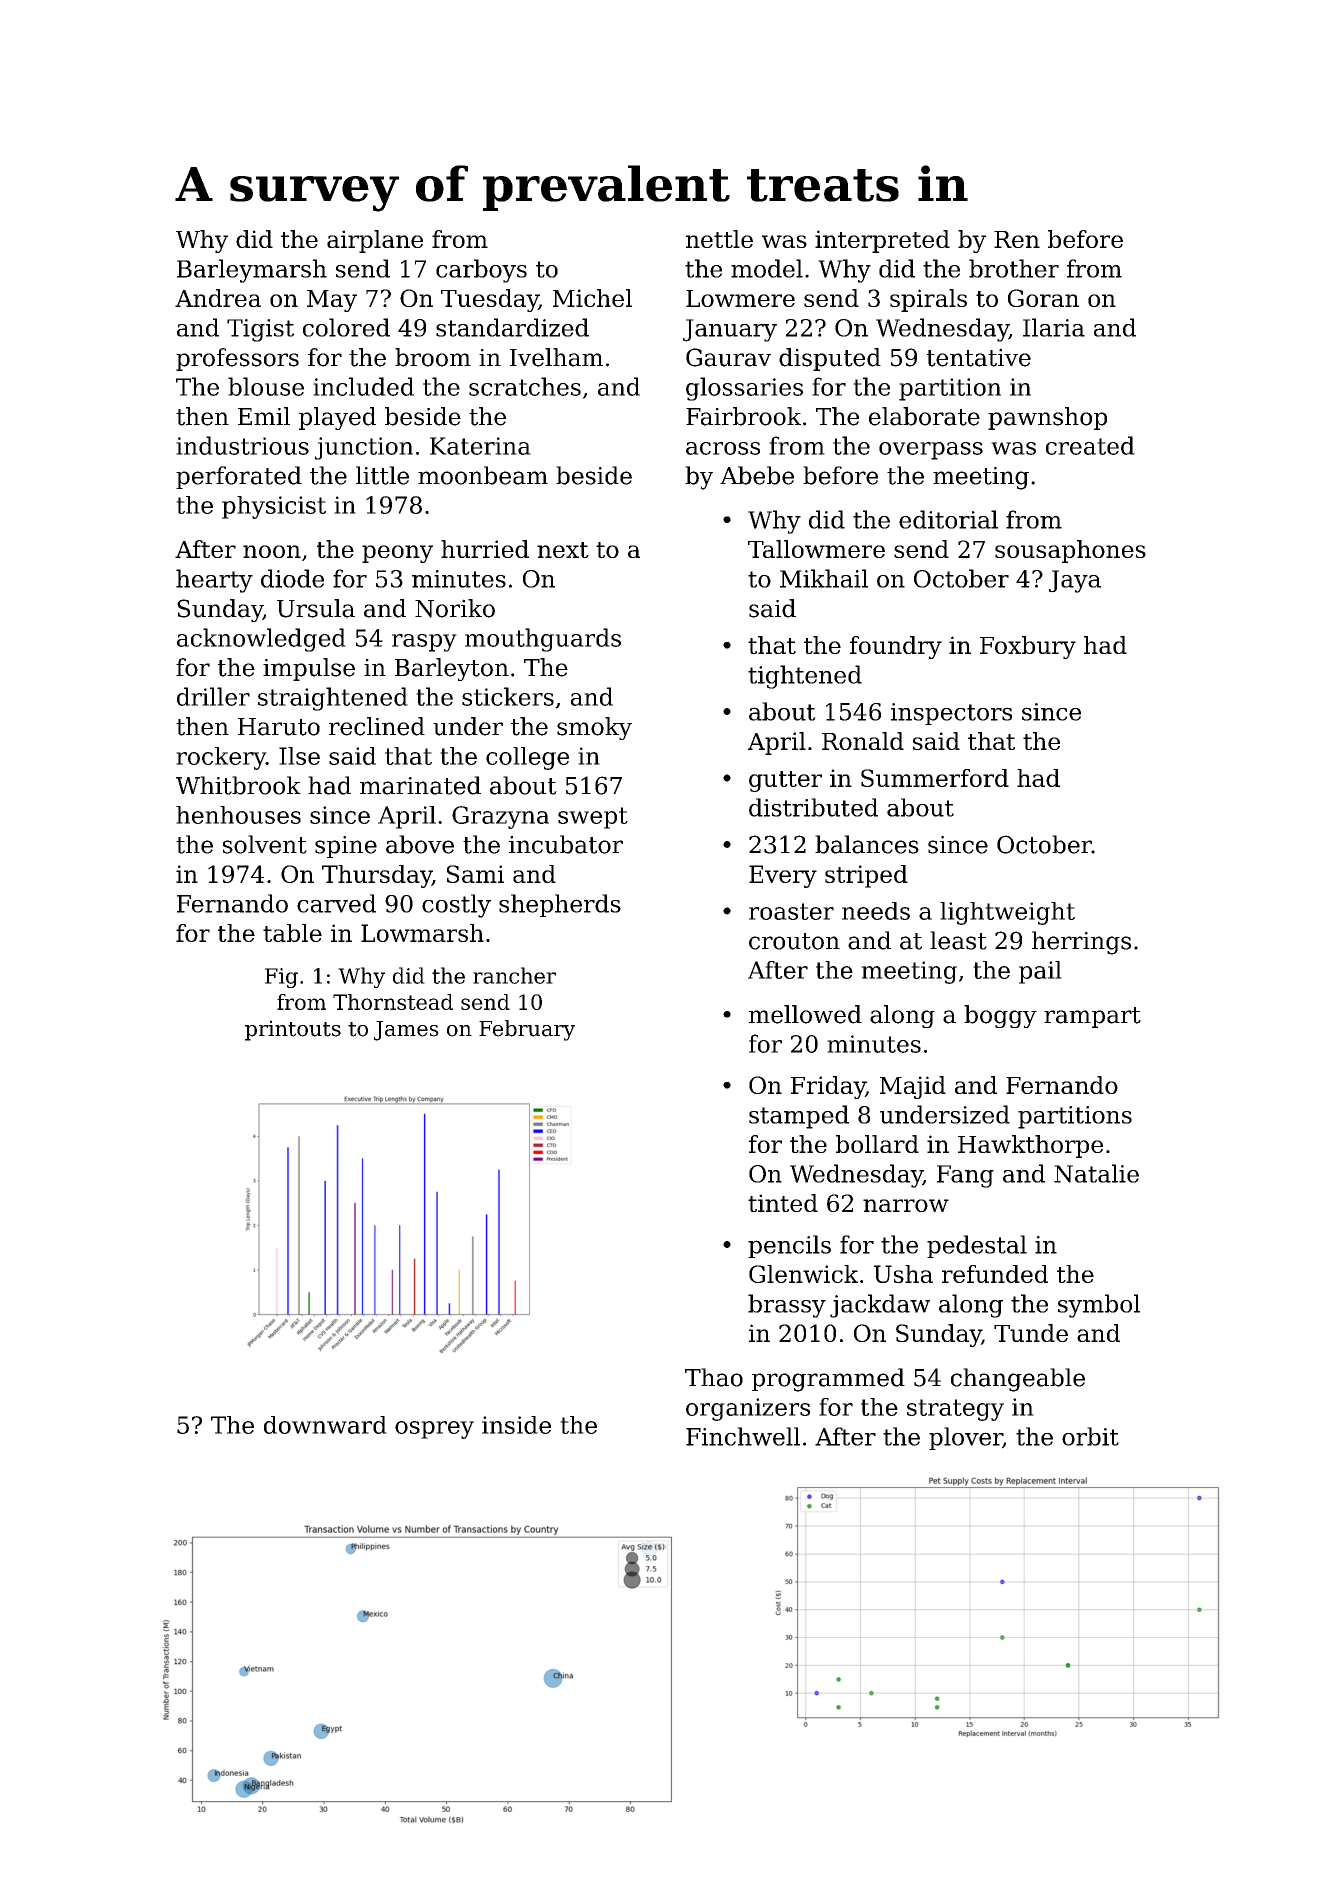 The width and height of the image is (1329, 1879). I want to click on smoky, so click(594, 728).
